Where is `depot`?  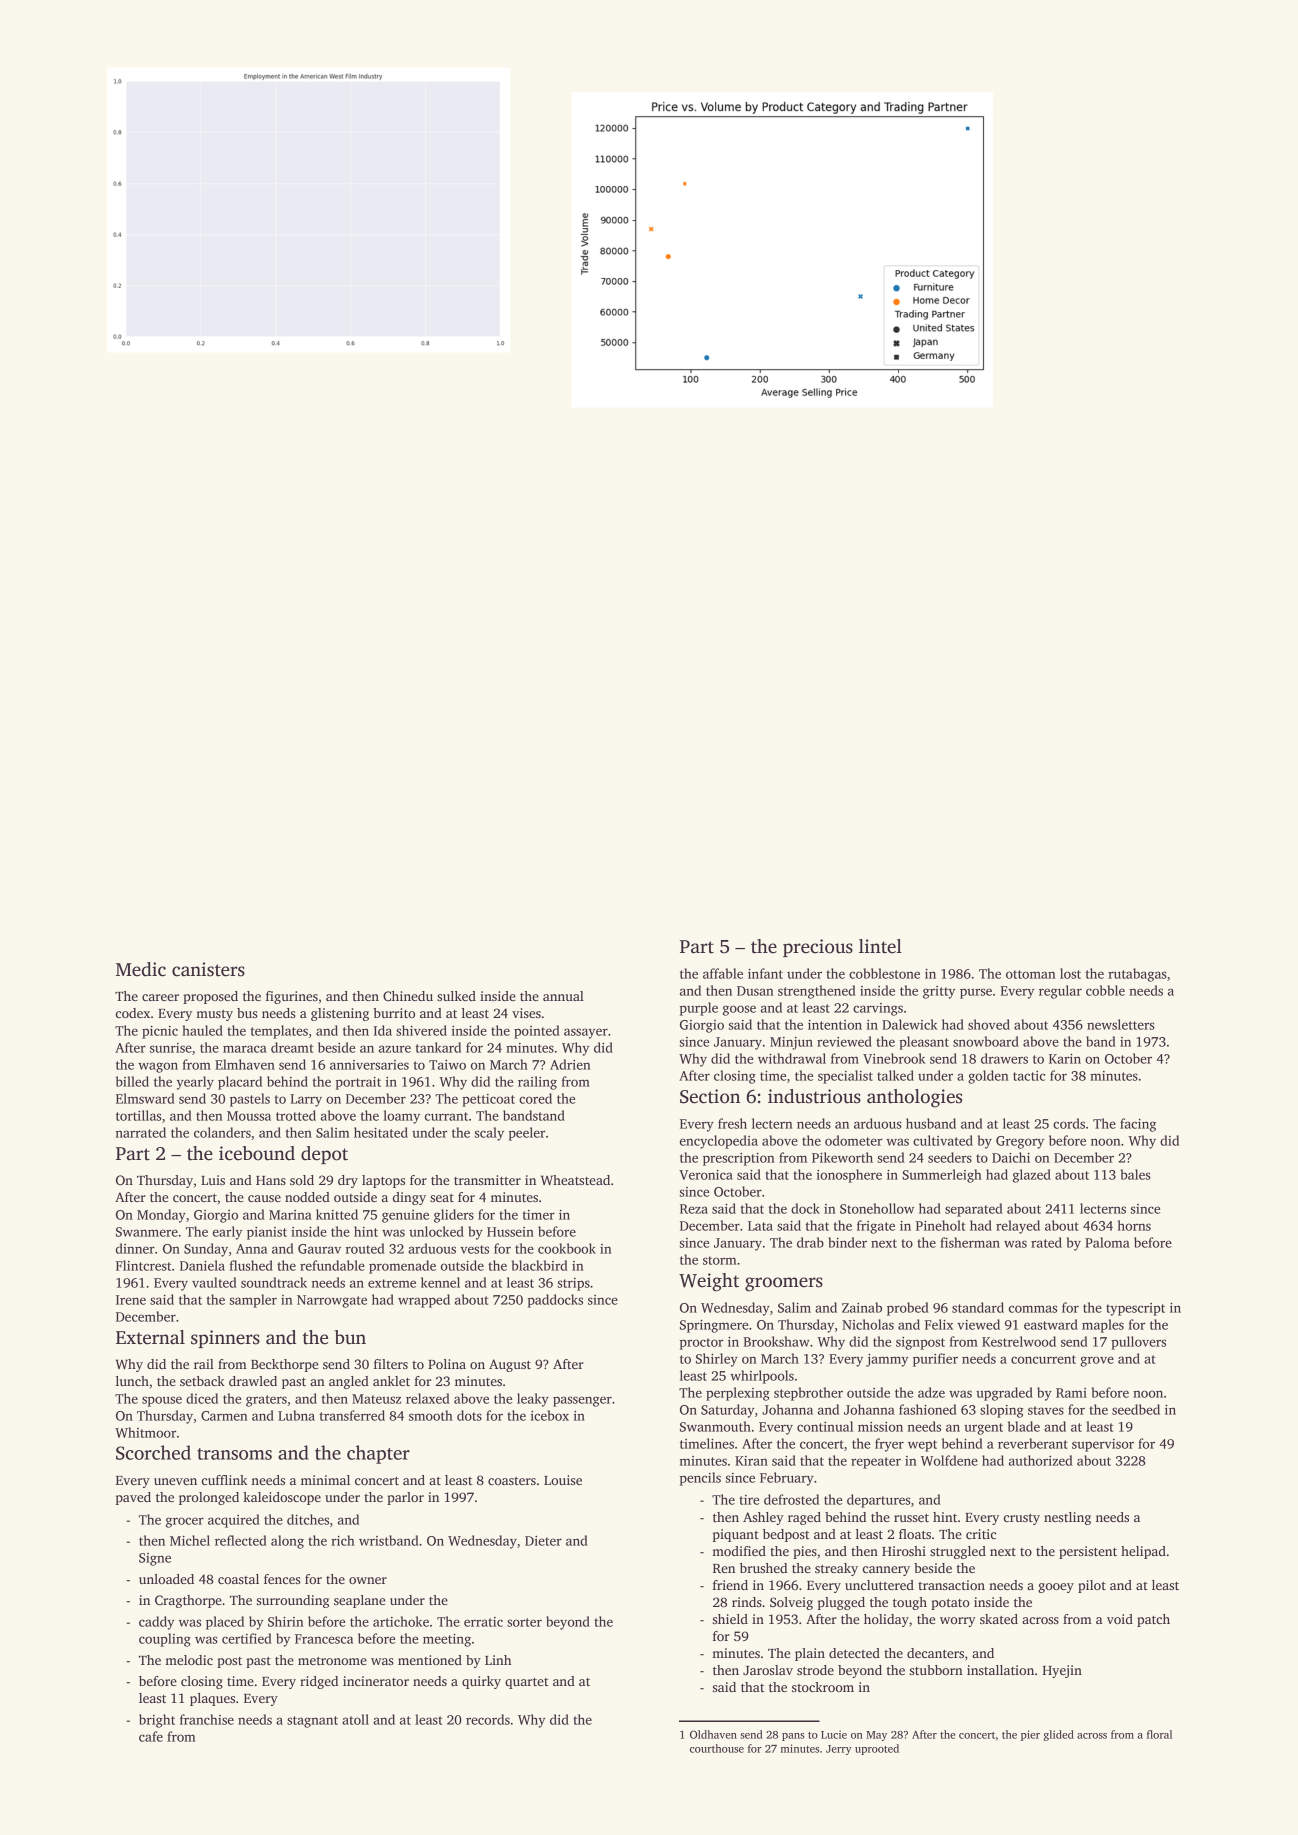
depot is located at coordinates (324, 1155).
